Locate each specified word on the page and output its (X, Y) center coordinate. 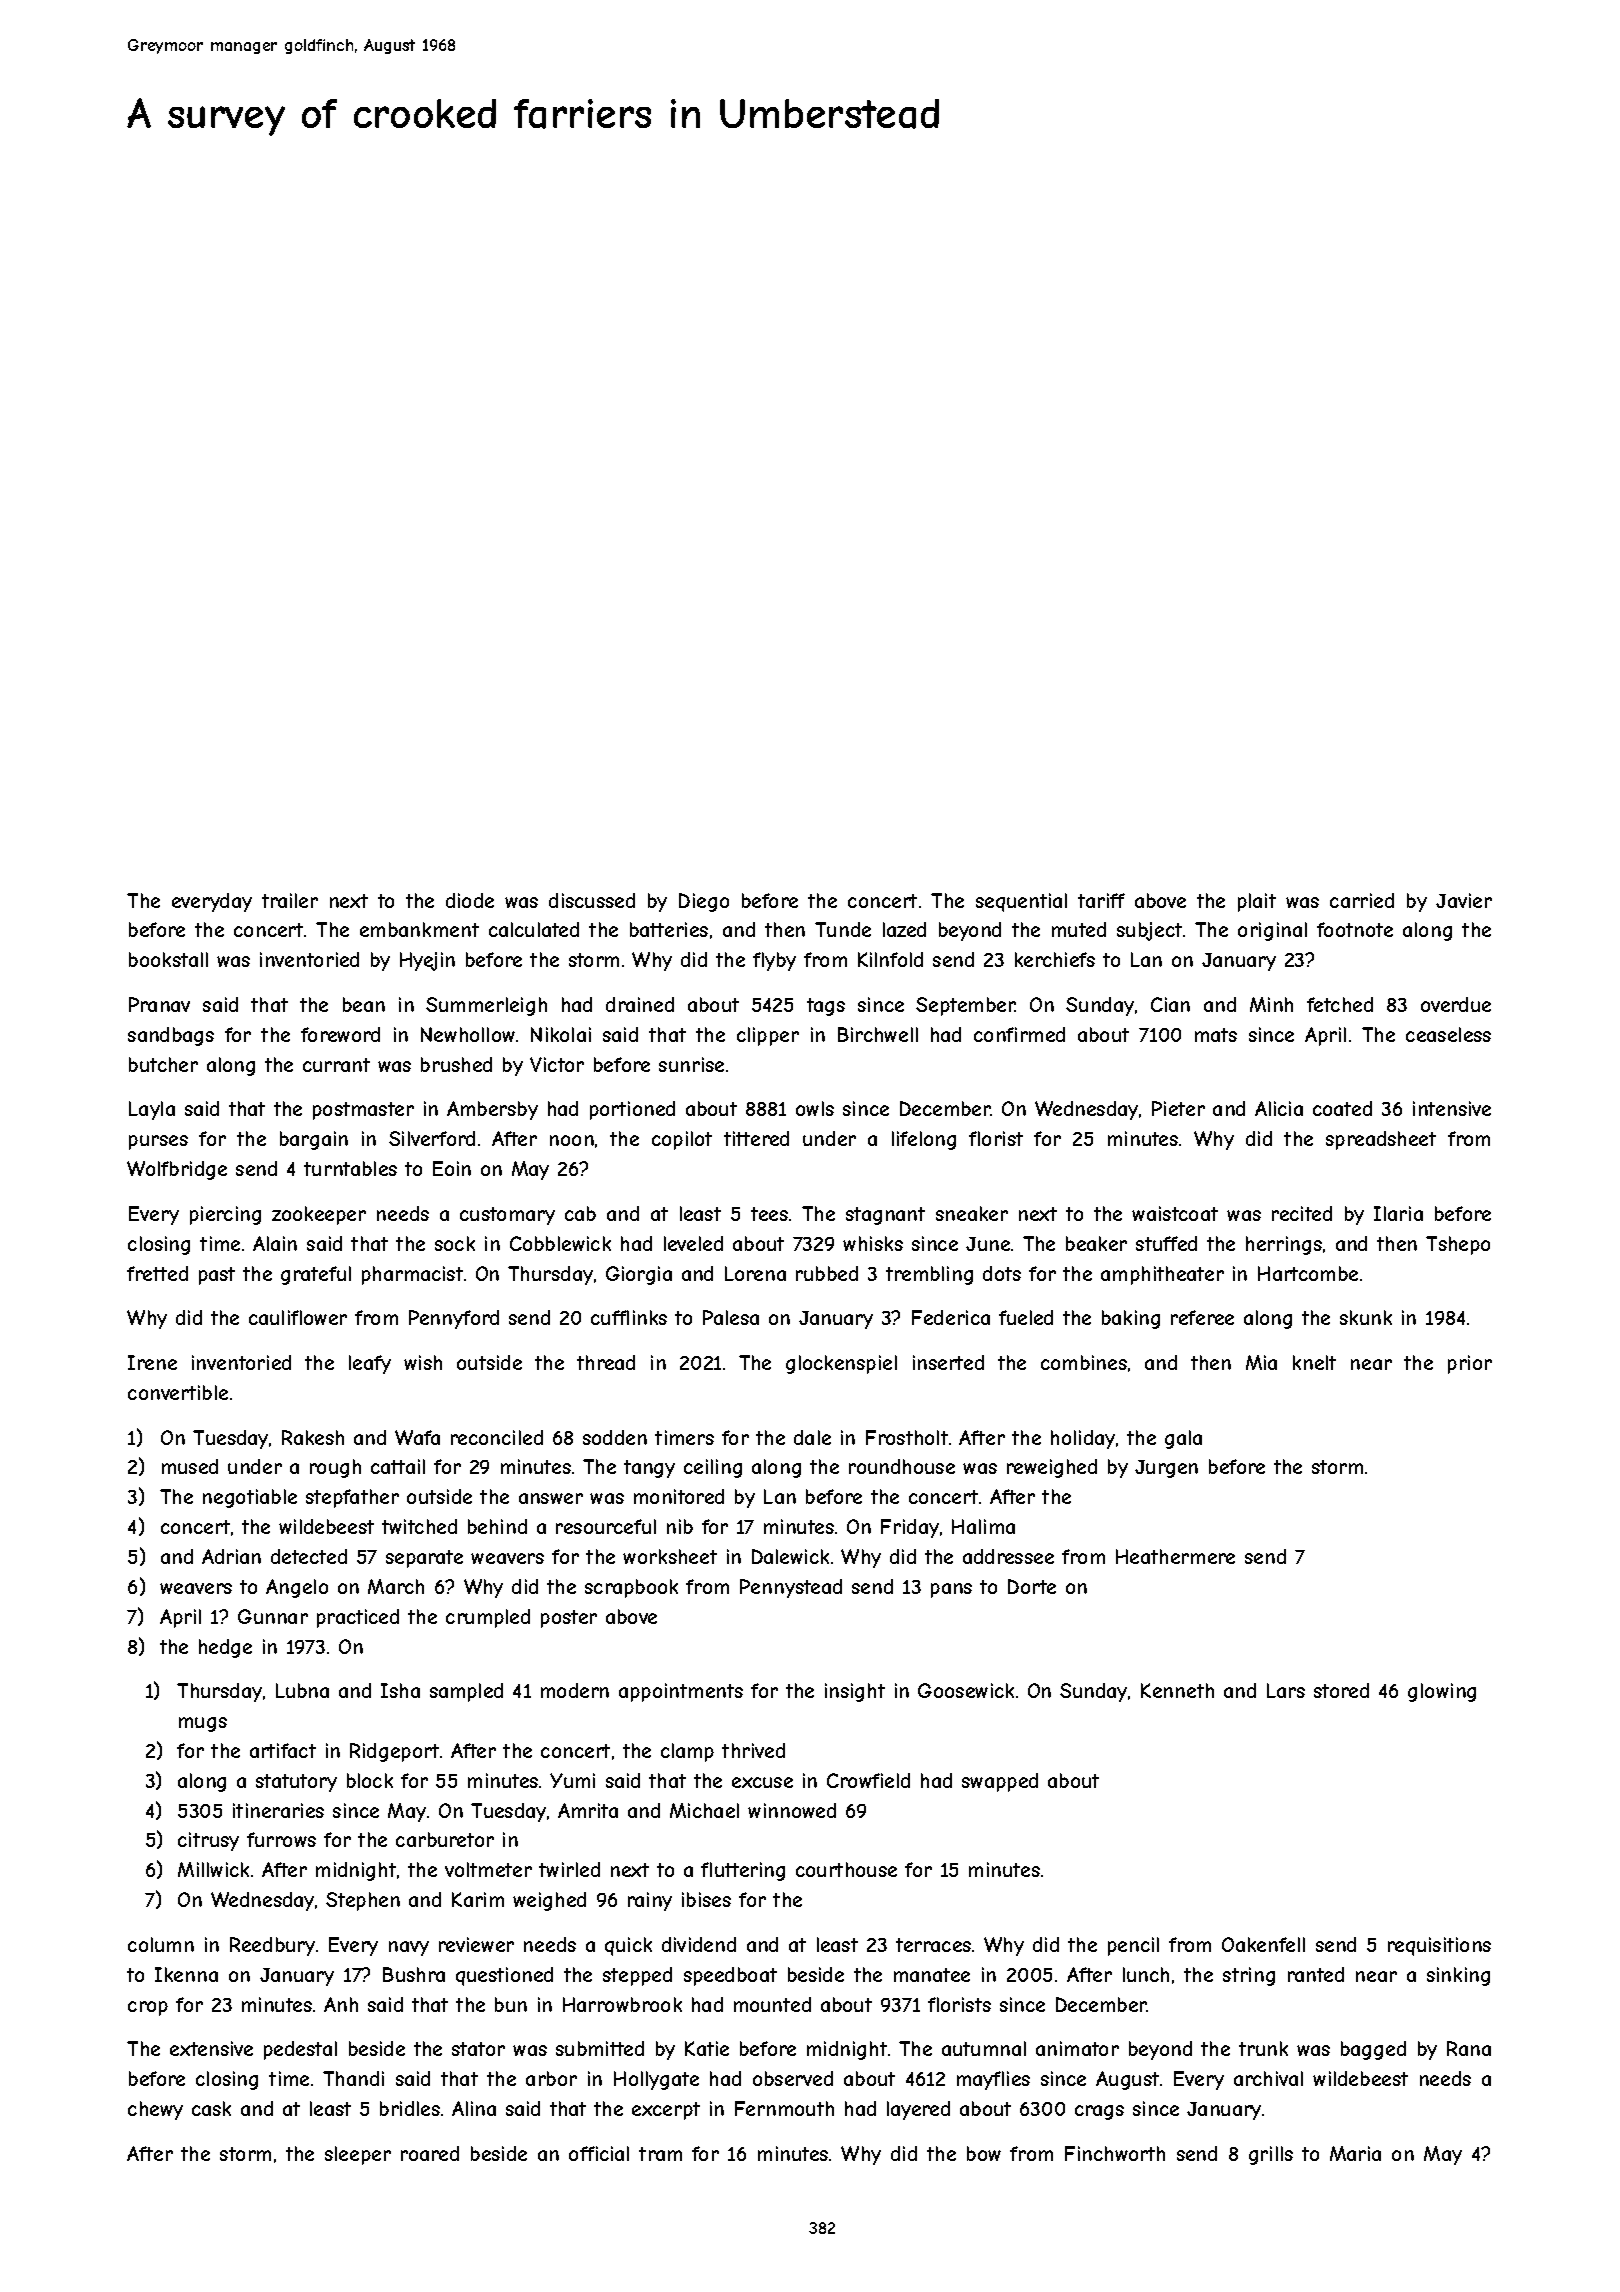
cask (211, 2108)
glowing (1442, 1692)
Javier (1464, 900)
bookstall (168, 959)
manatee (932, 1975)
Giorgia (639, 1275)
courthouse (846, 1869)
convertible (178, 1392)
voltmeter (488, 1869)
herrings (1284, 1245)
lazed (904, 929)
